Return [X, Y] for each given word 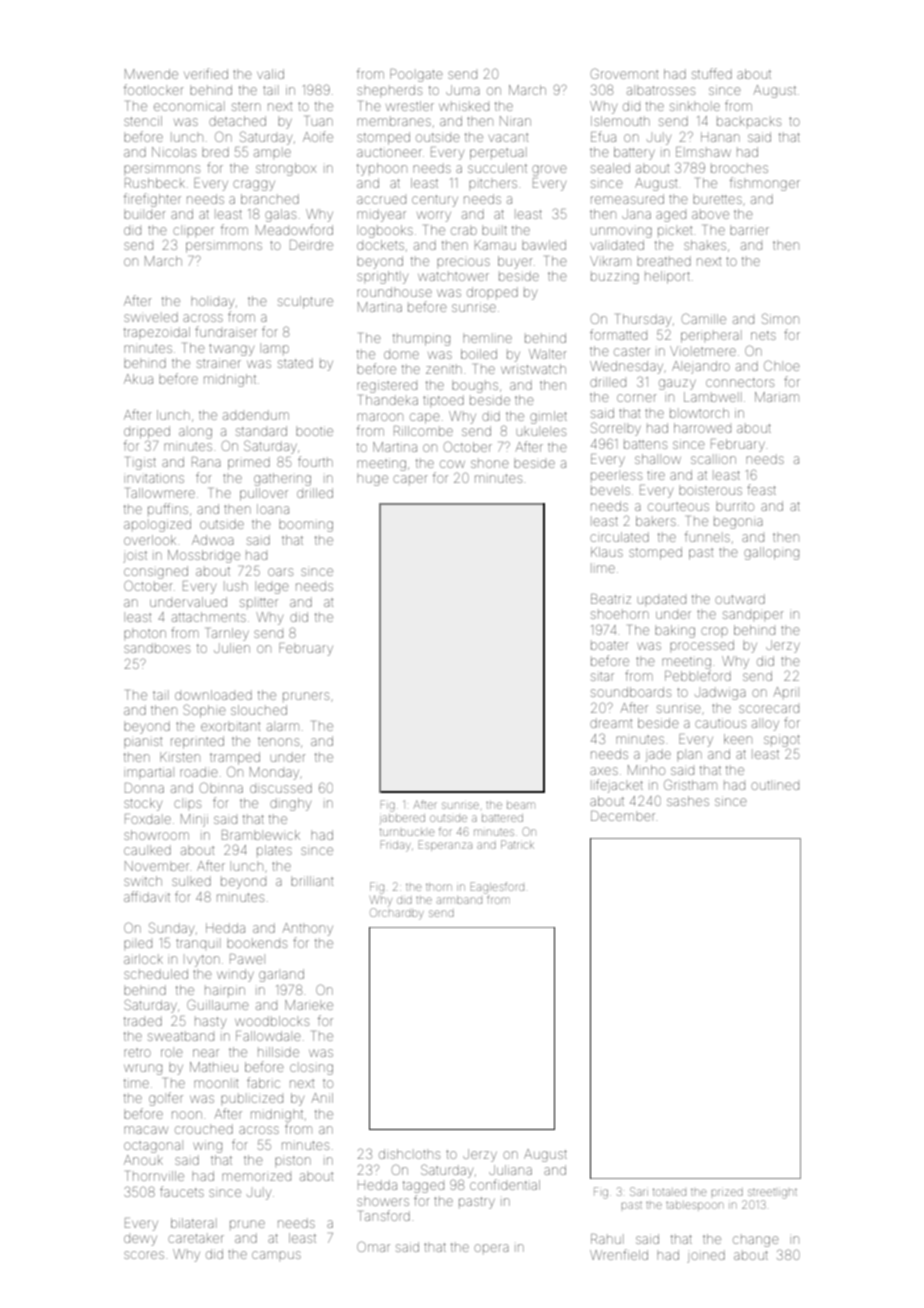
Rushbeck [155, 183]
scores [144, 1255]
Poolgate [416, 75]
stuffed [712, 73]
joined [706, 1256]
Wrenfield [619, 1254]
